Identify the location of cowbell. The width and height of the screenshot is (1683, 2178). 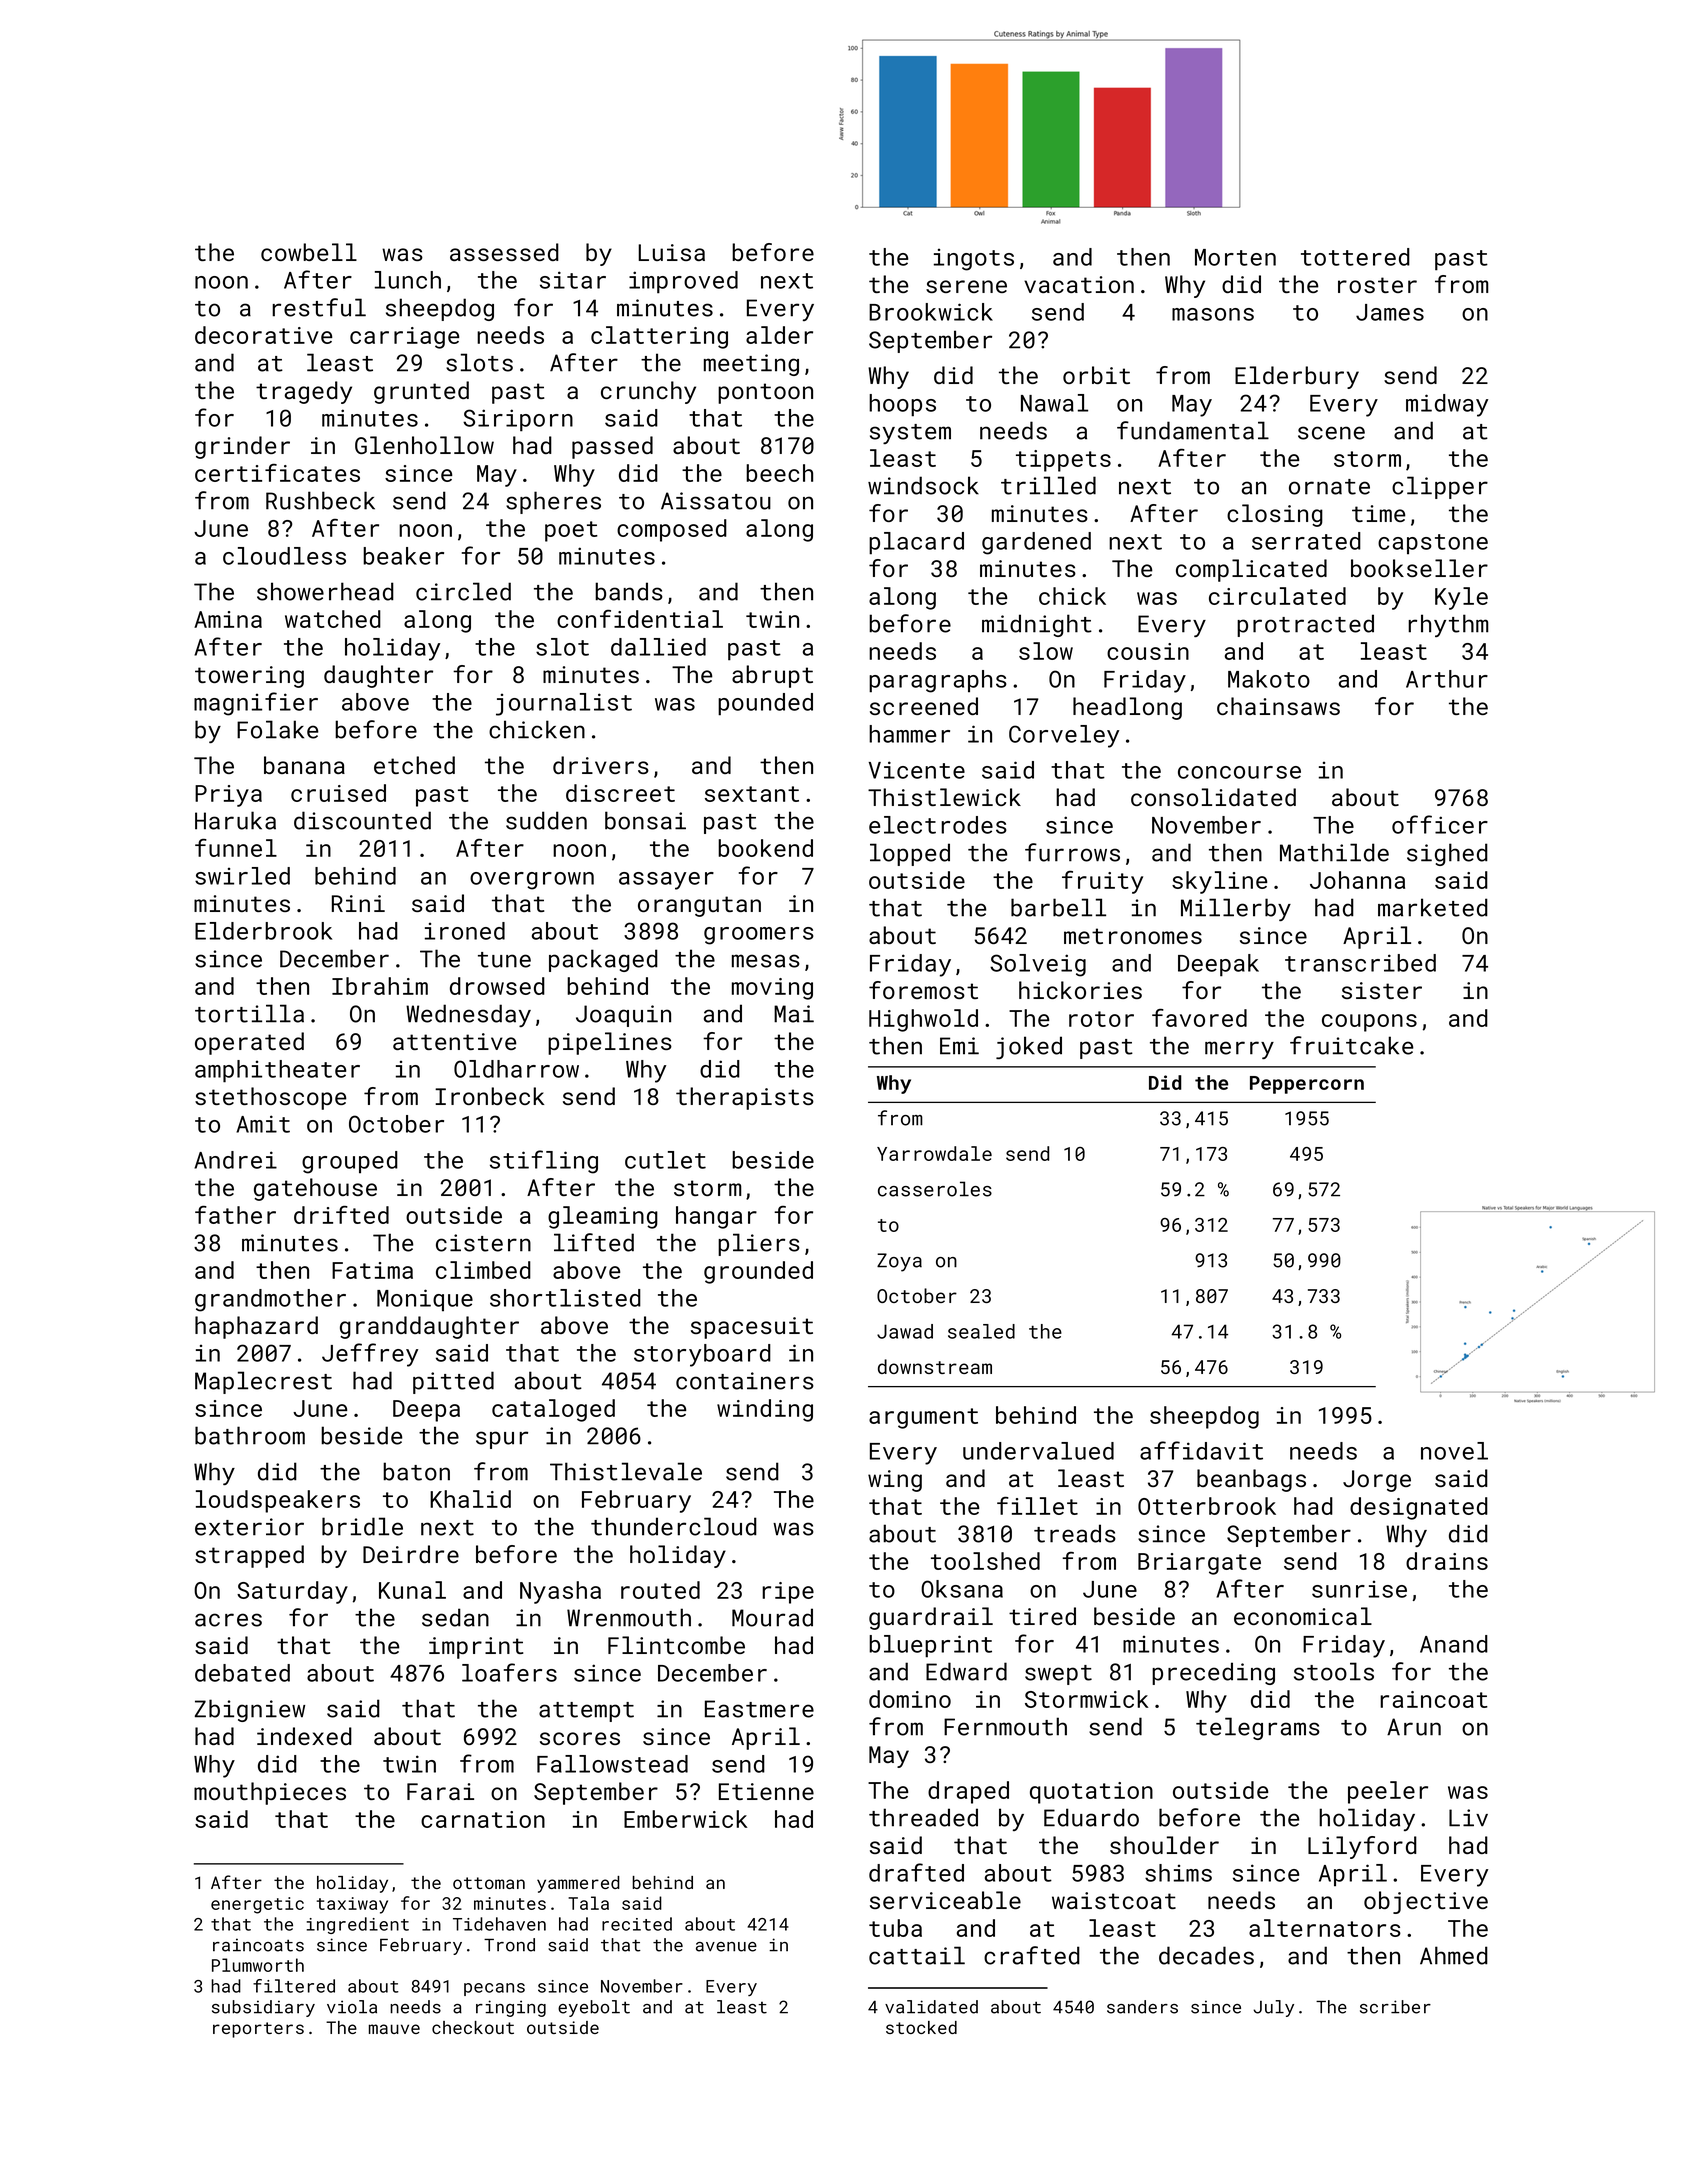
(309, 252).
